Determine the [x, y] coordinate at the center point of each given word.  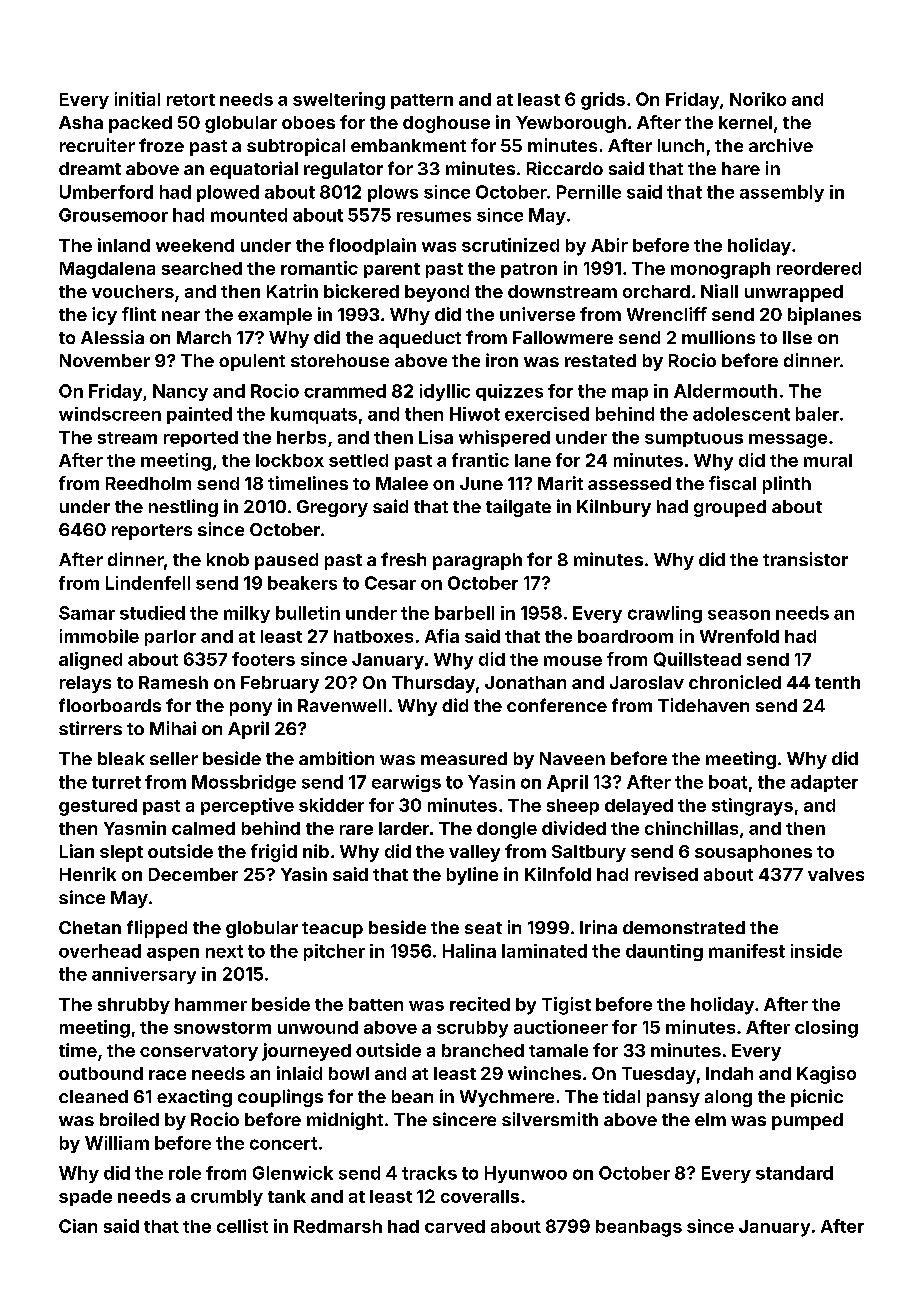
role [185, 1173]
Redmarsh [338, 1226]
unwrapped [794, 293]
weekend [195, 245]
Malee [402, 483]
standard [794, 1173]
